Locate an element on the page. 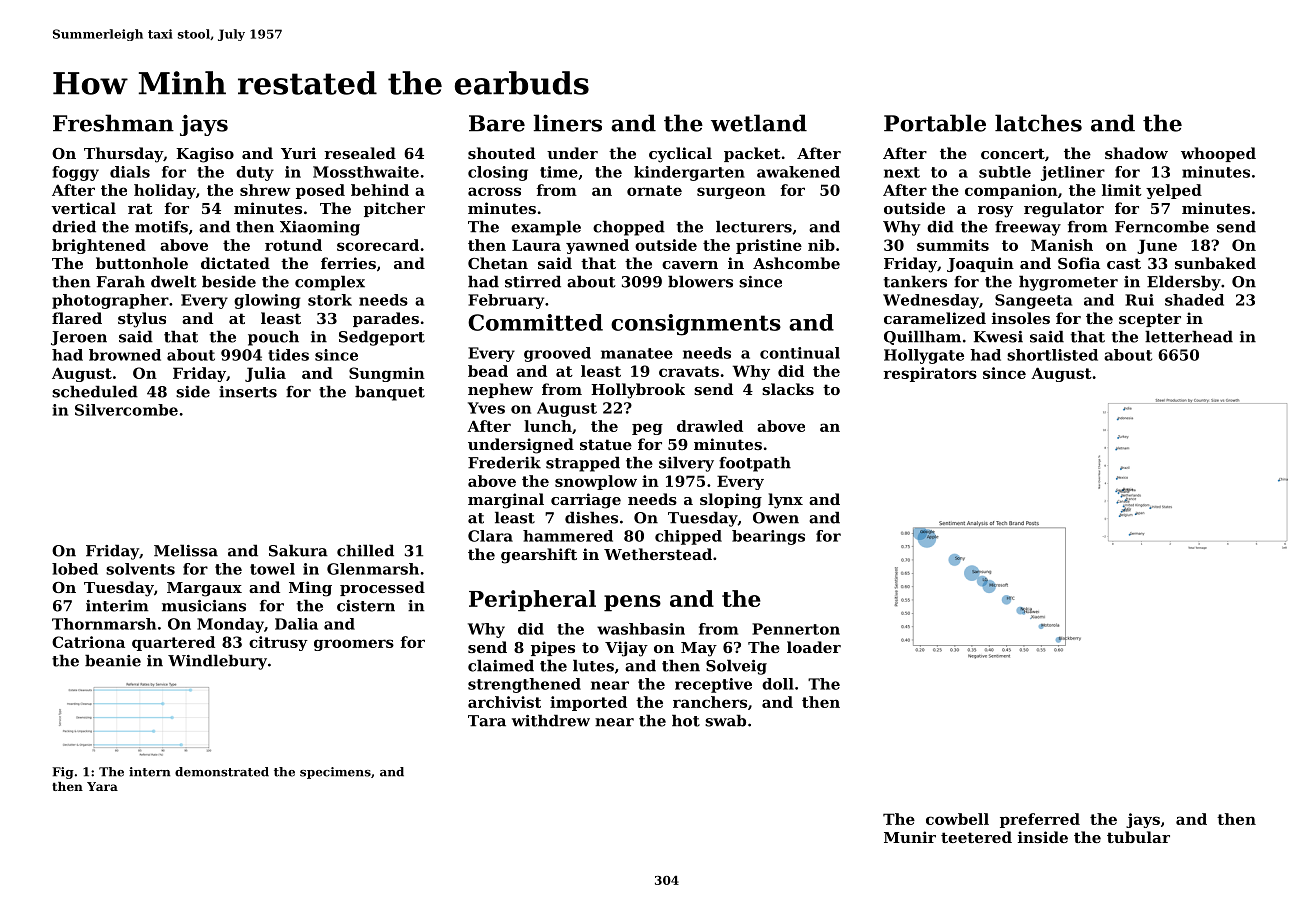 The height and width of the document is (924, 1308). Freshman is located at coordinates (113, 123).
